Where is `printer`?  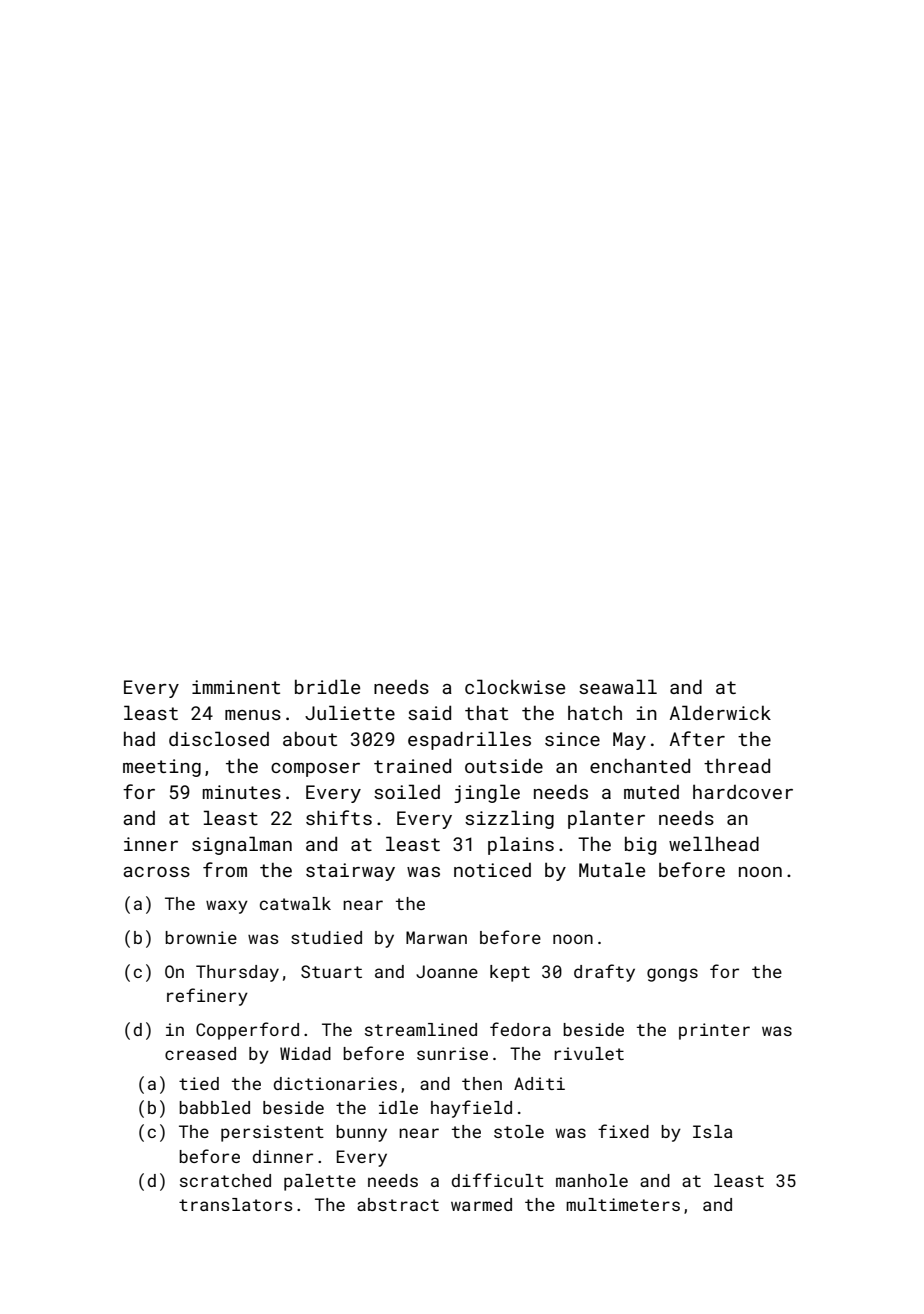 printer is located at coordinates (714, 1031).
